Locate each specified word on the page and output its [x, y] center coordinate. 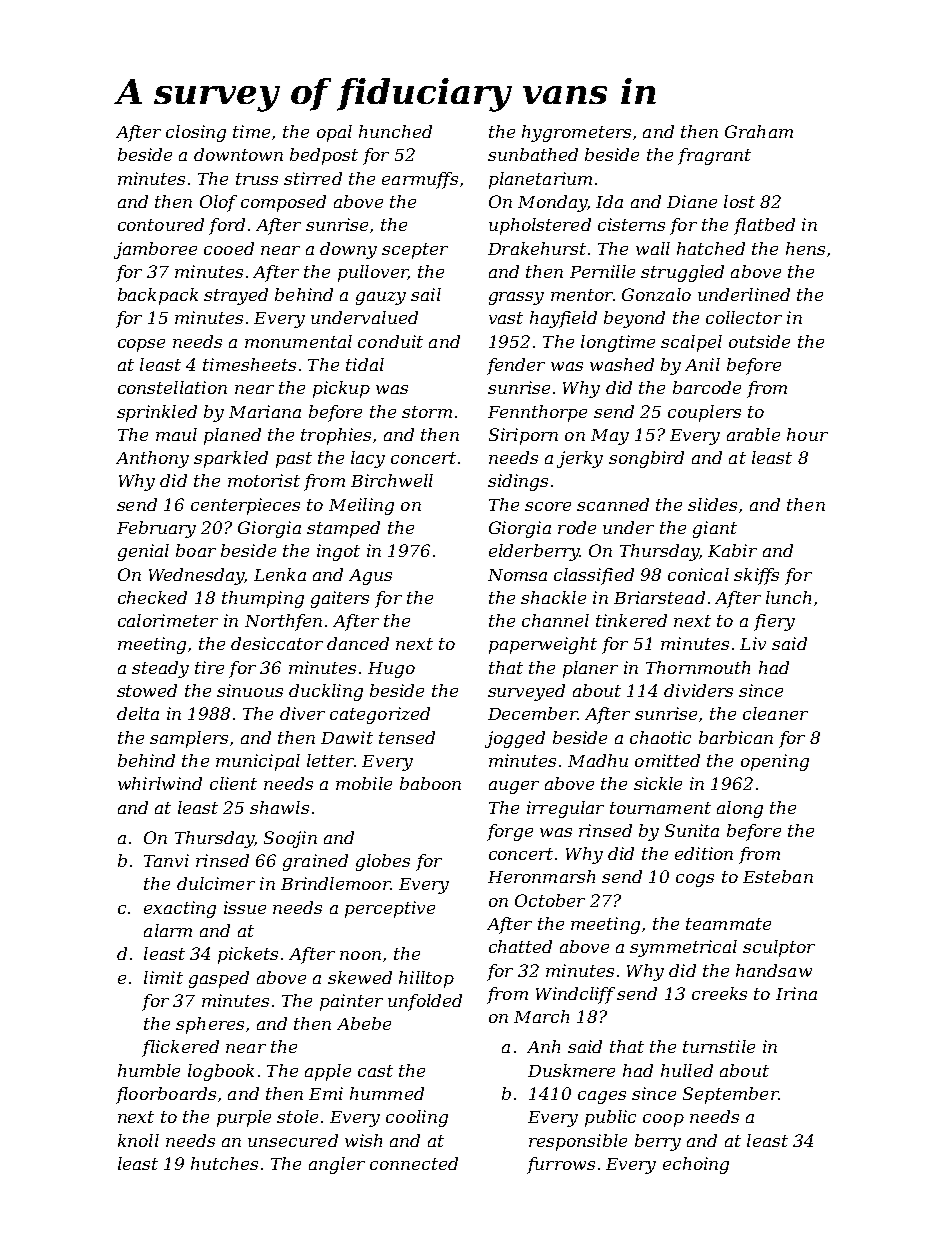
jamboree [155, 250]
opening [775, 762]
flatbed [764, 226]
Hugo [391, 670]
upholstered [540, 226]
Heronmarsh [541, 876]
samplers [189, 739]
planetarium [540, 180]
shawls [279, 807]
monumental [298, 341]
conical [698, 574]
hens [805, 248]
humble [149, 1070]
